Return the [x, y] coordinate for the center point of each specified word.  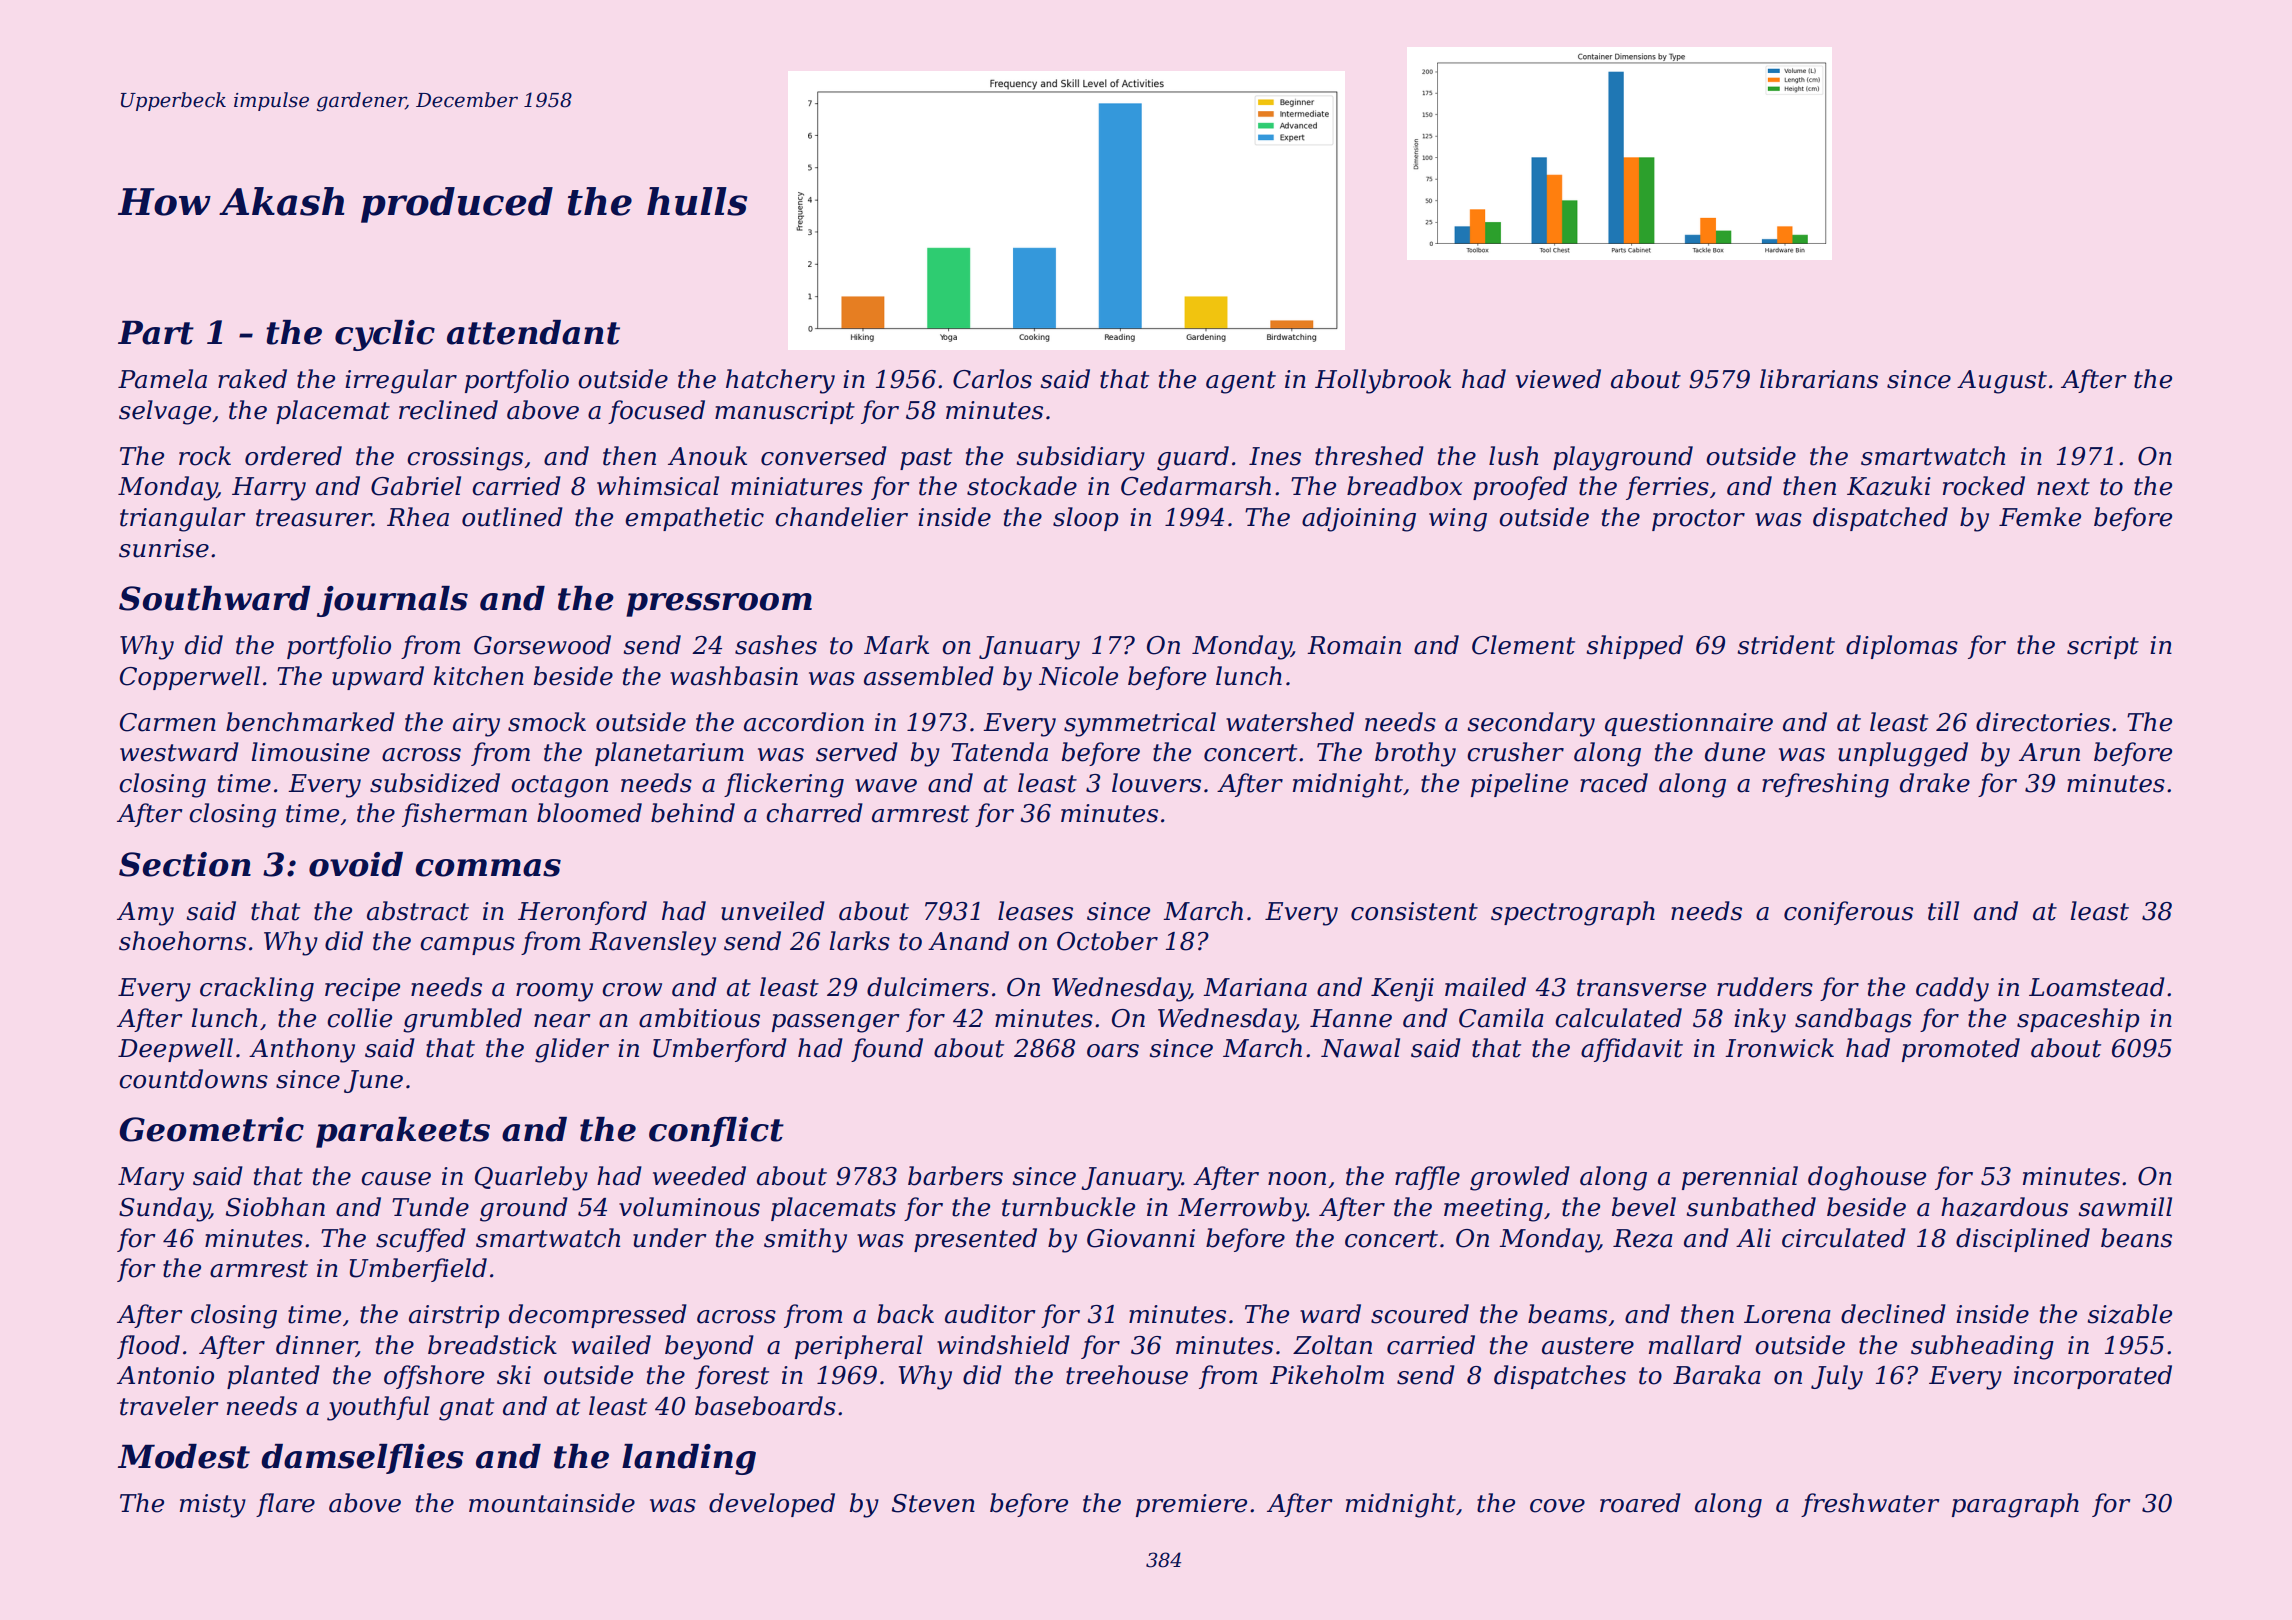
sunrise [164, 548]
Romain [1354, 645]
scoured [1420, 1314]
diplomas [1902, 647]
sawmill [2125, 1207]
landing [689, 1459]
